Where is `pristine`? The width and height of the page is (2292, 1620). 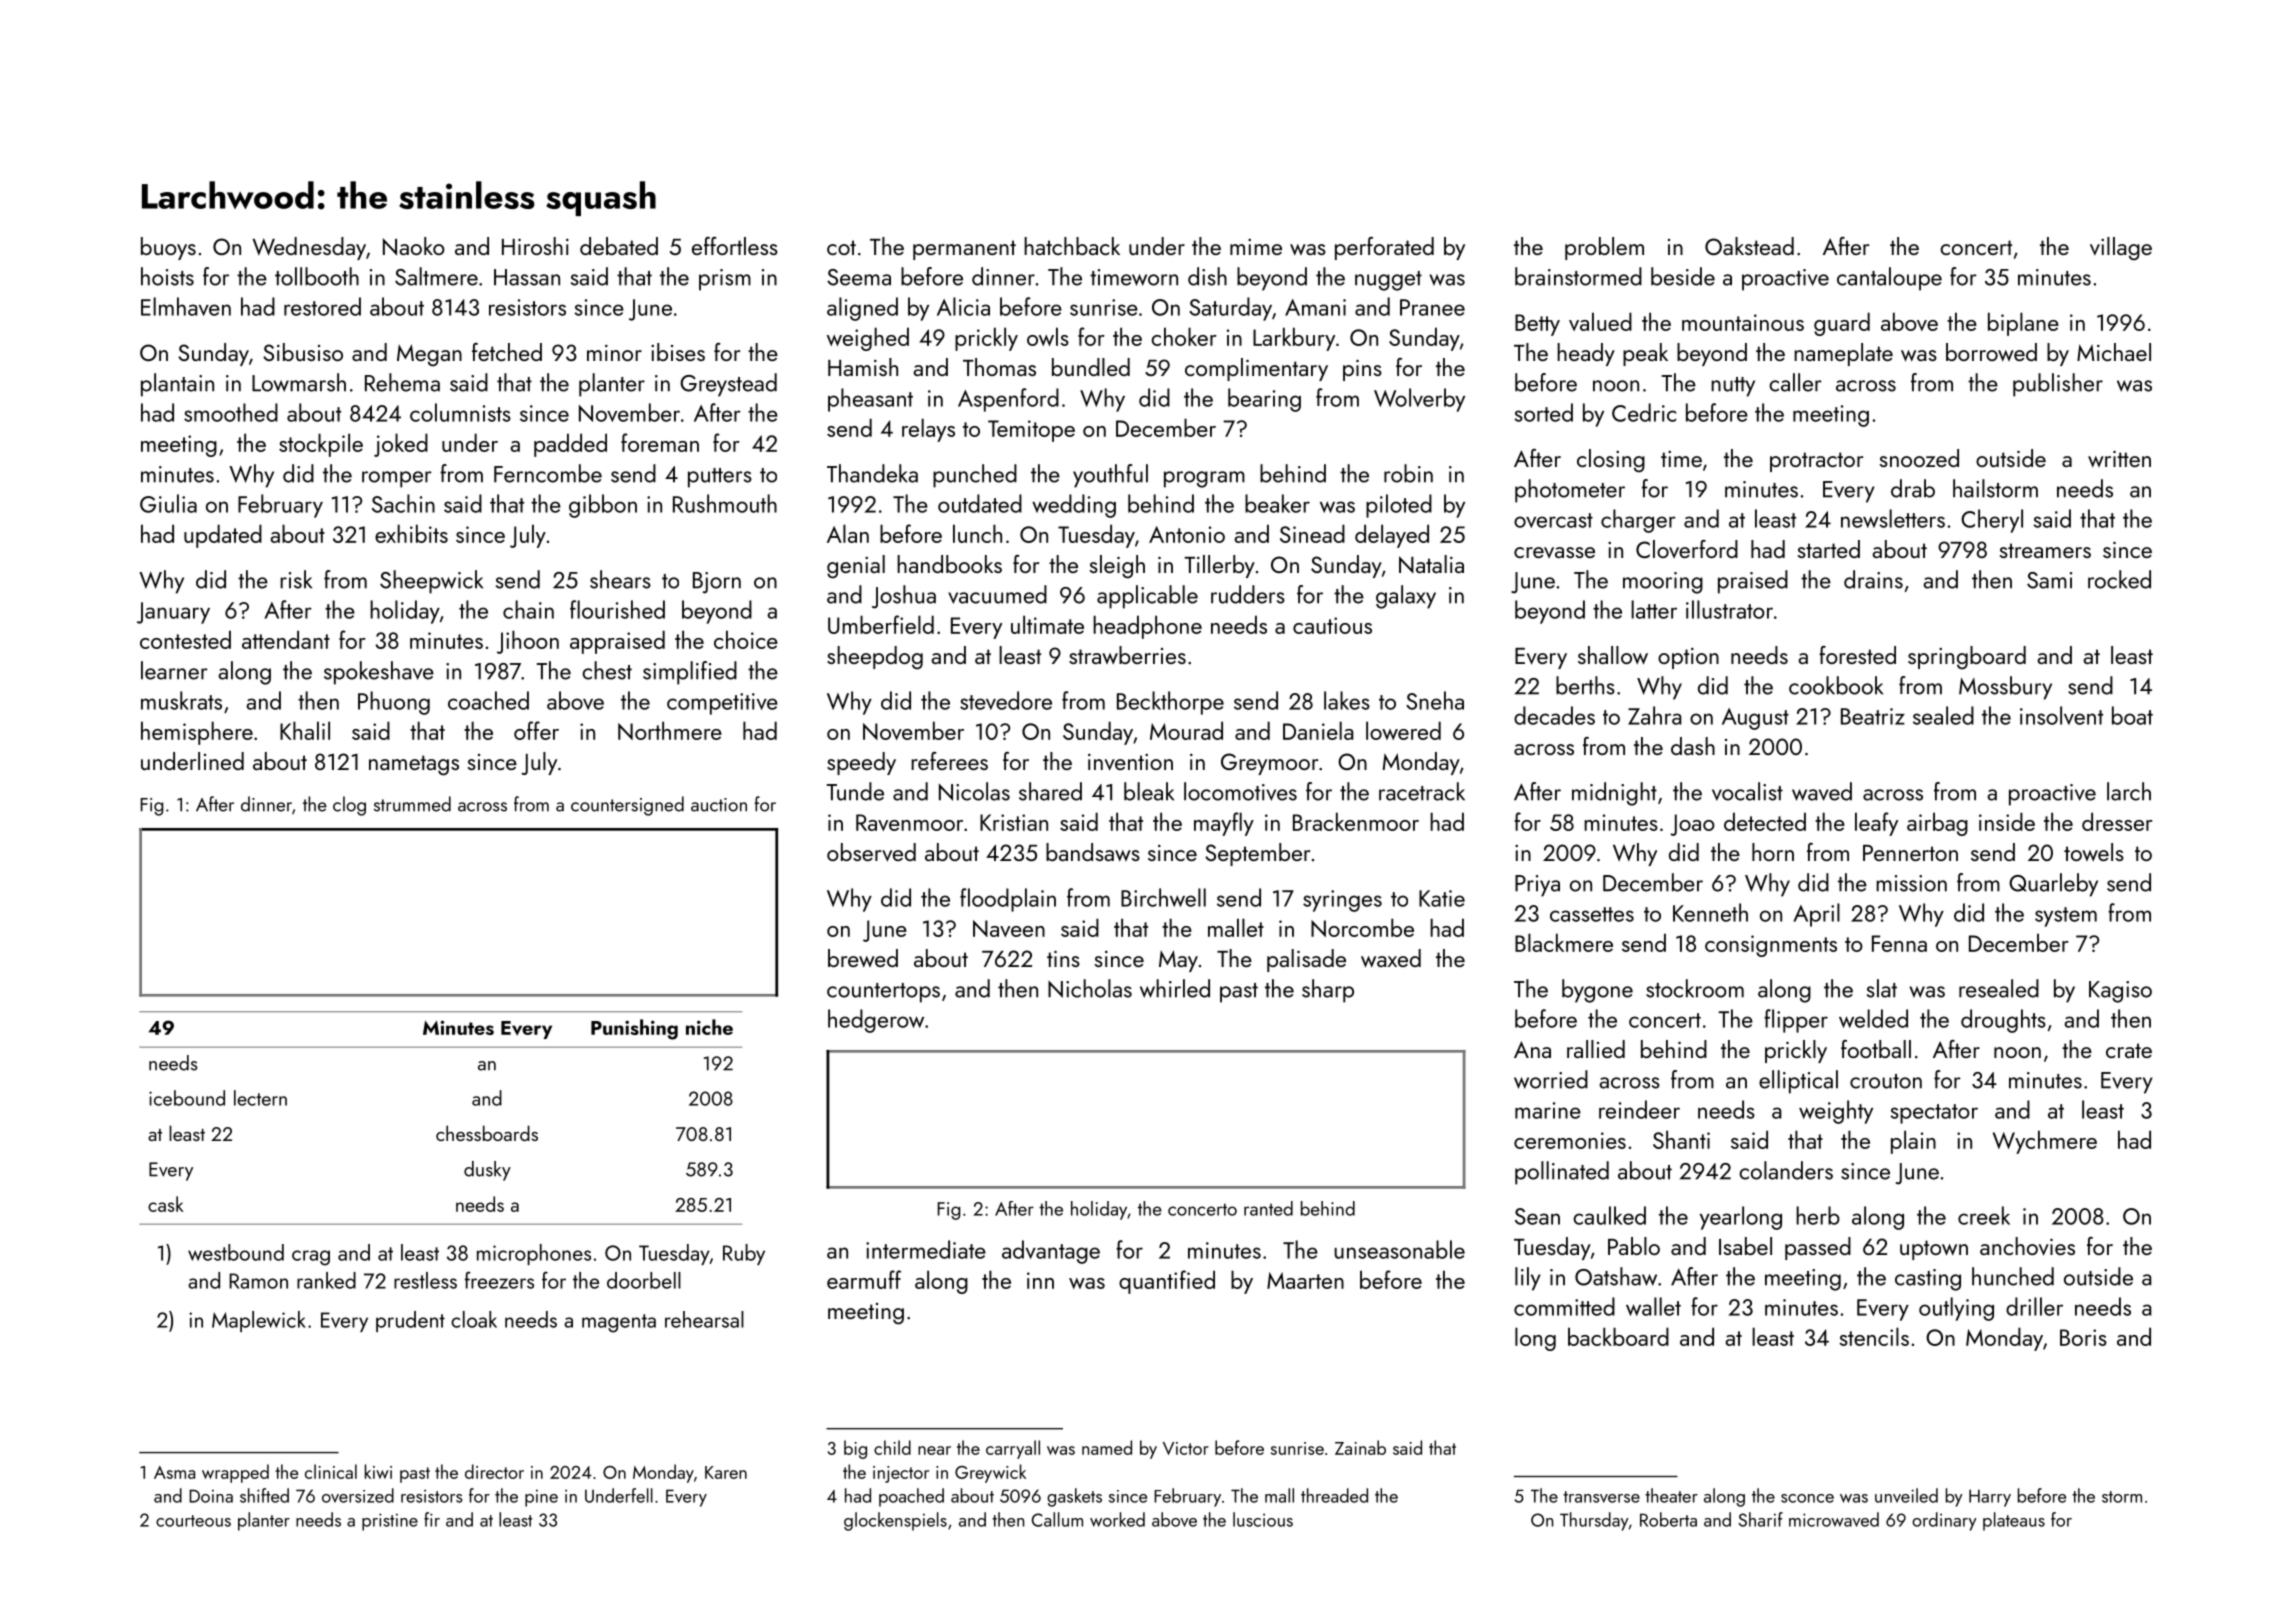
pristine is located at coordinates (390, 1522).
